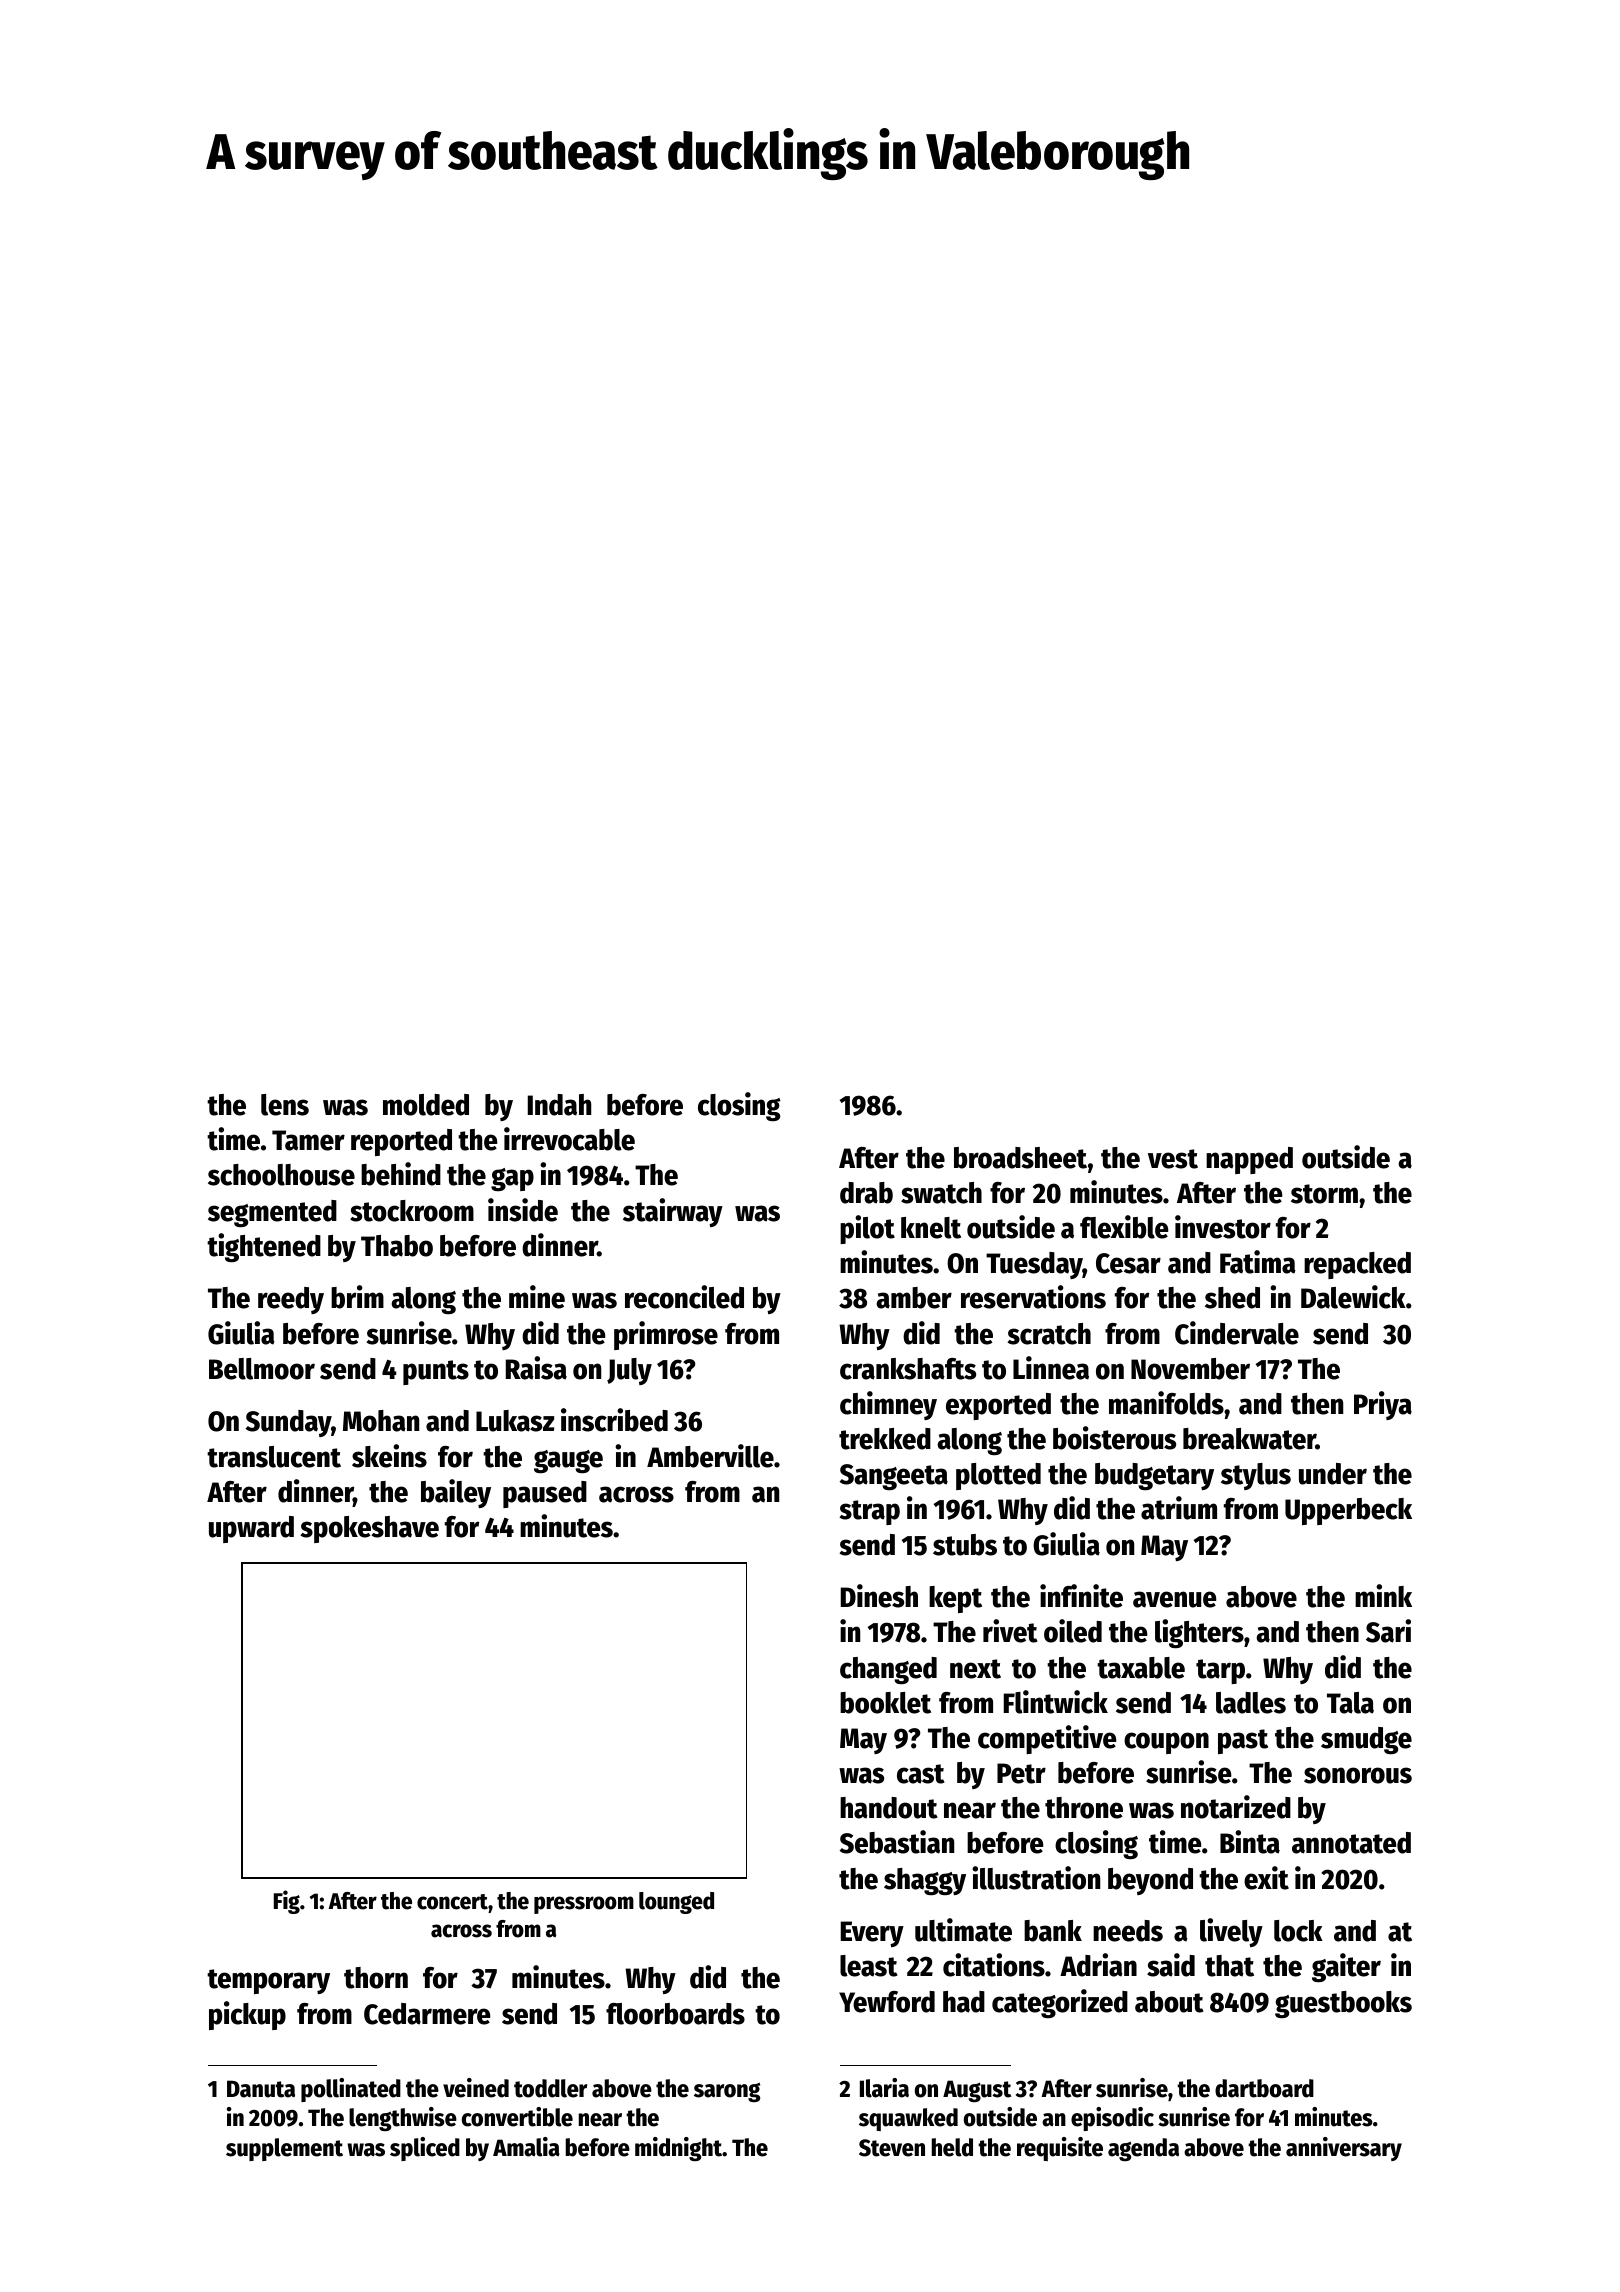  Describe the element at coordinates (569, 1139) in the page. I see `irrevocable` at that location.
